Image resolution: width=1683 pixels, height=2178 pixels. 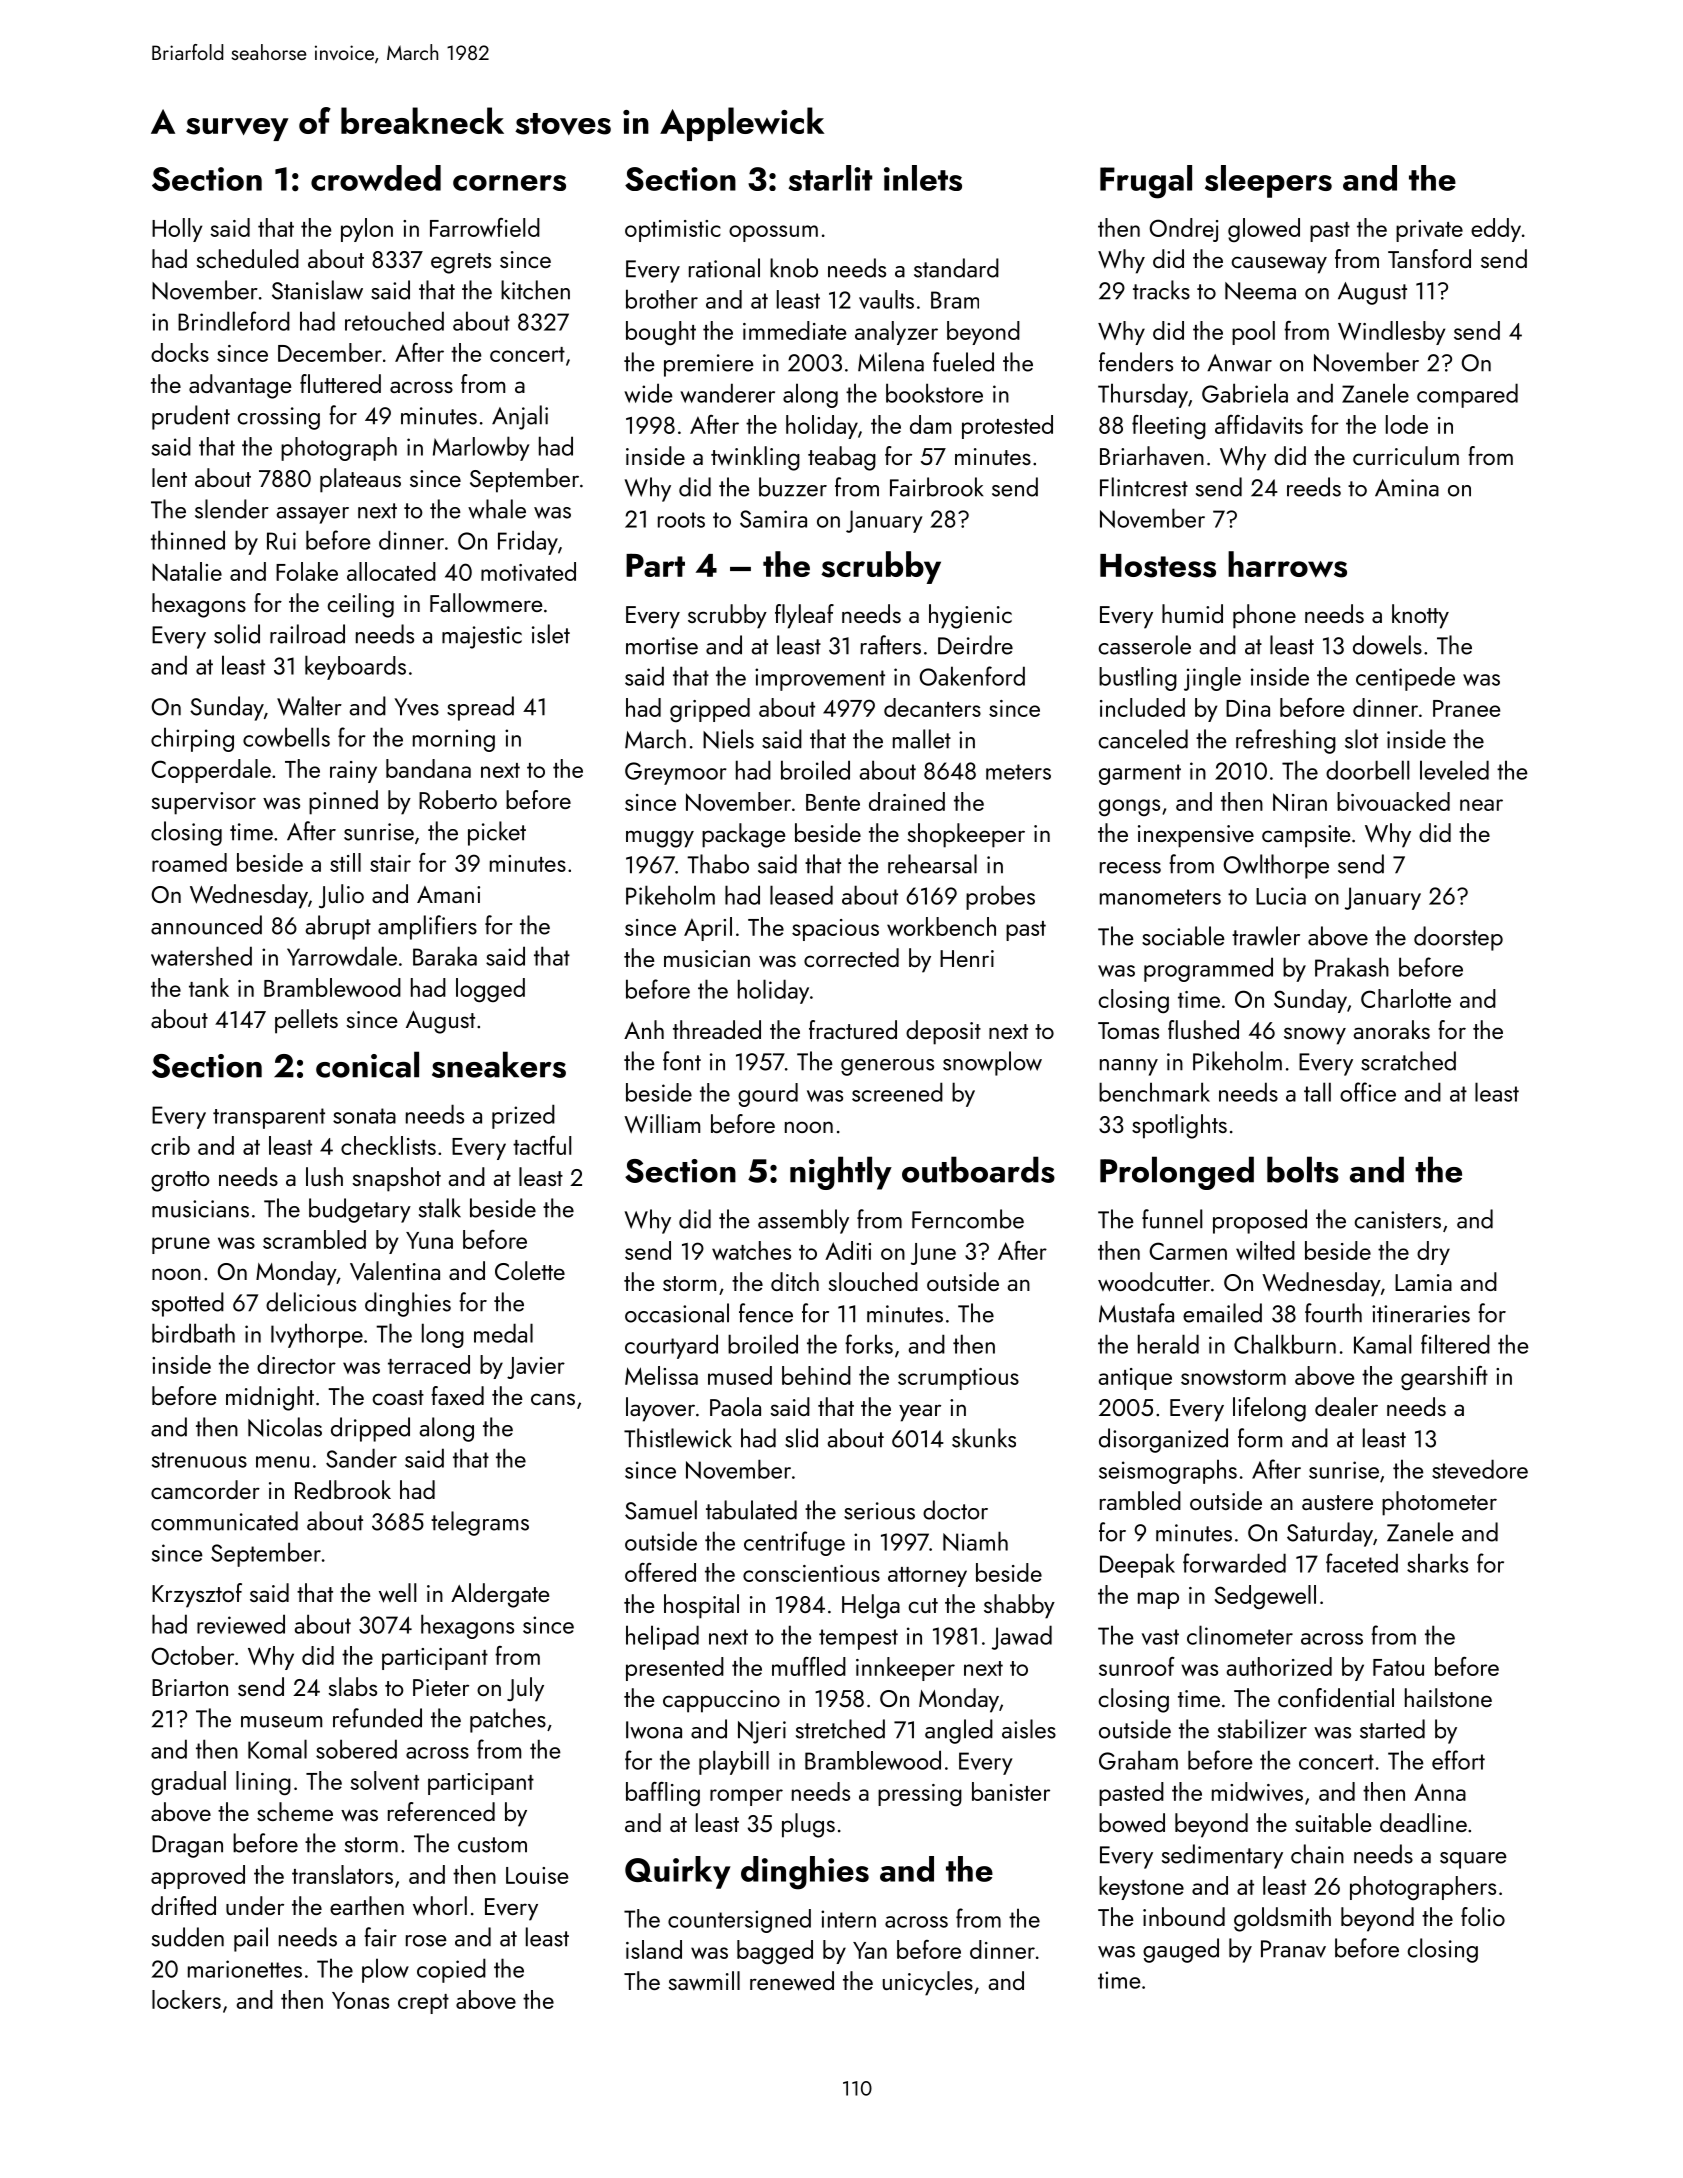 What do you see at coordinates (933, 1254) in the document?
I see `June` at bounding box center [933, 1254].
